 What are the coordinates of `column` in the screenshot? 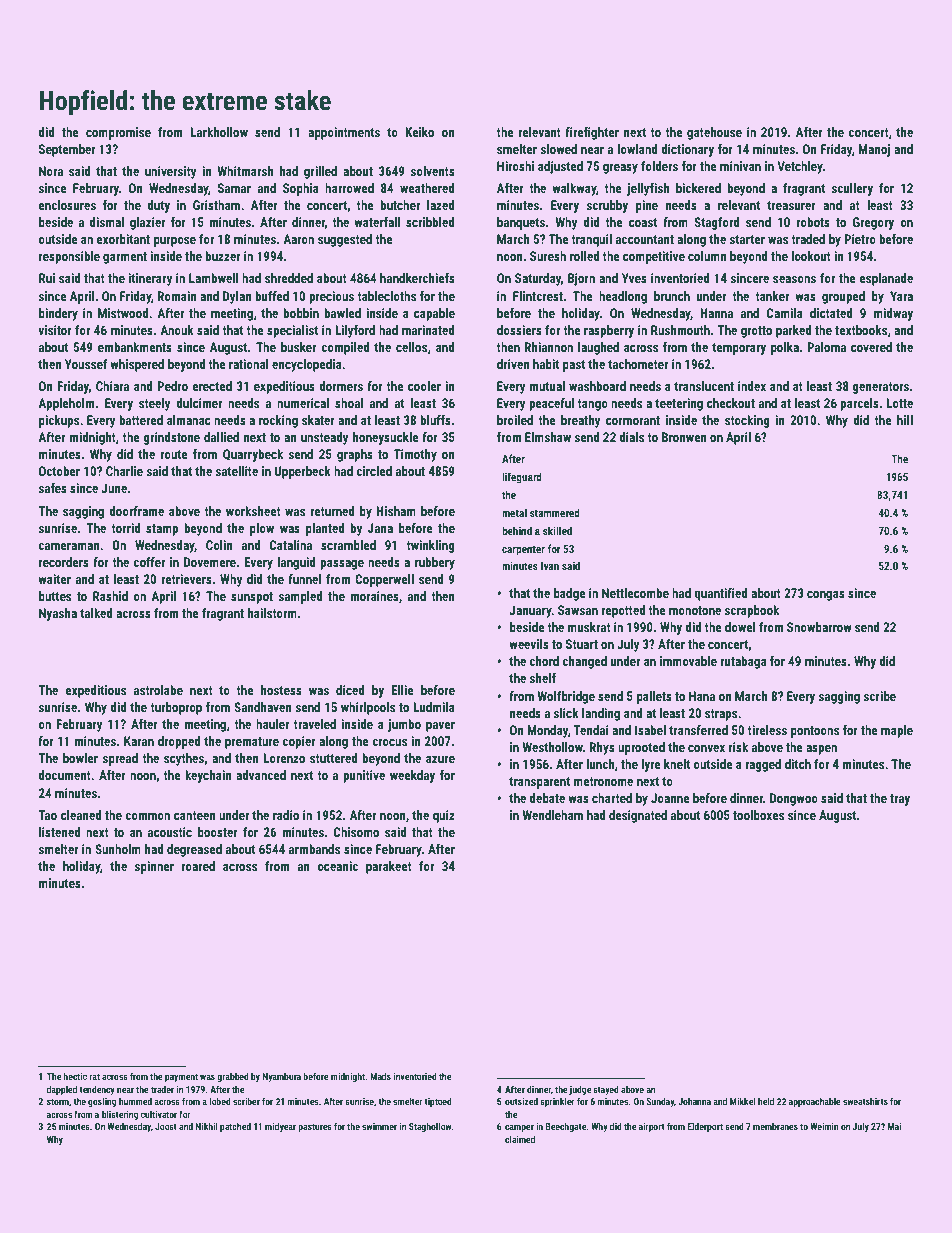 It's located at (707, 256).
